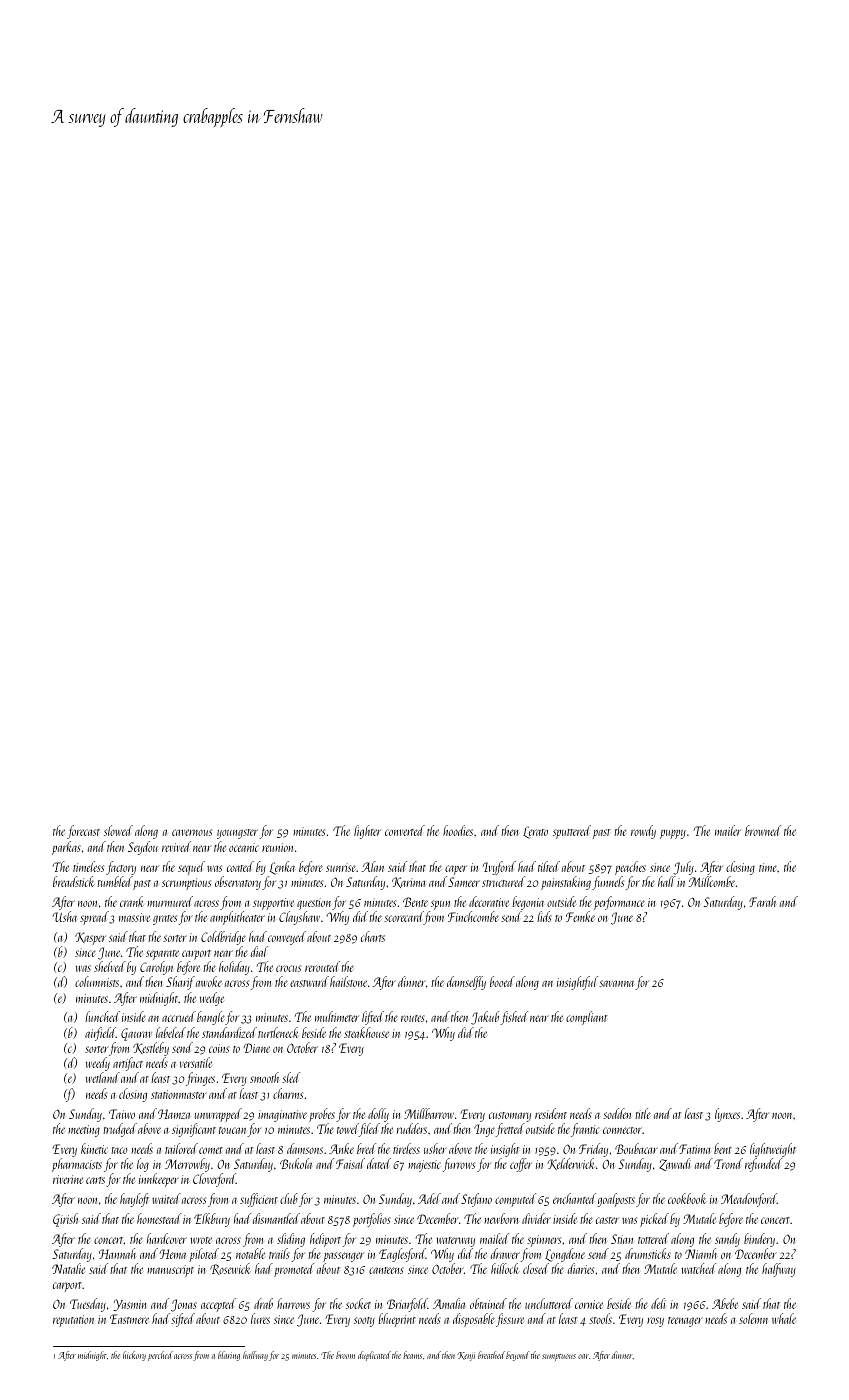 Image resolution: width=849 pixels, height=1400 pixels. Describe the element at coordinates (160, 1356) in the document. I see `perched` at that location.
